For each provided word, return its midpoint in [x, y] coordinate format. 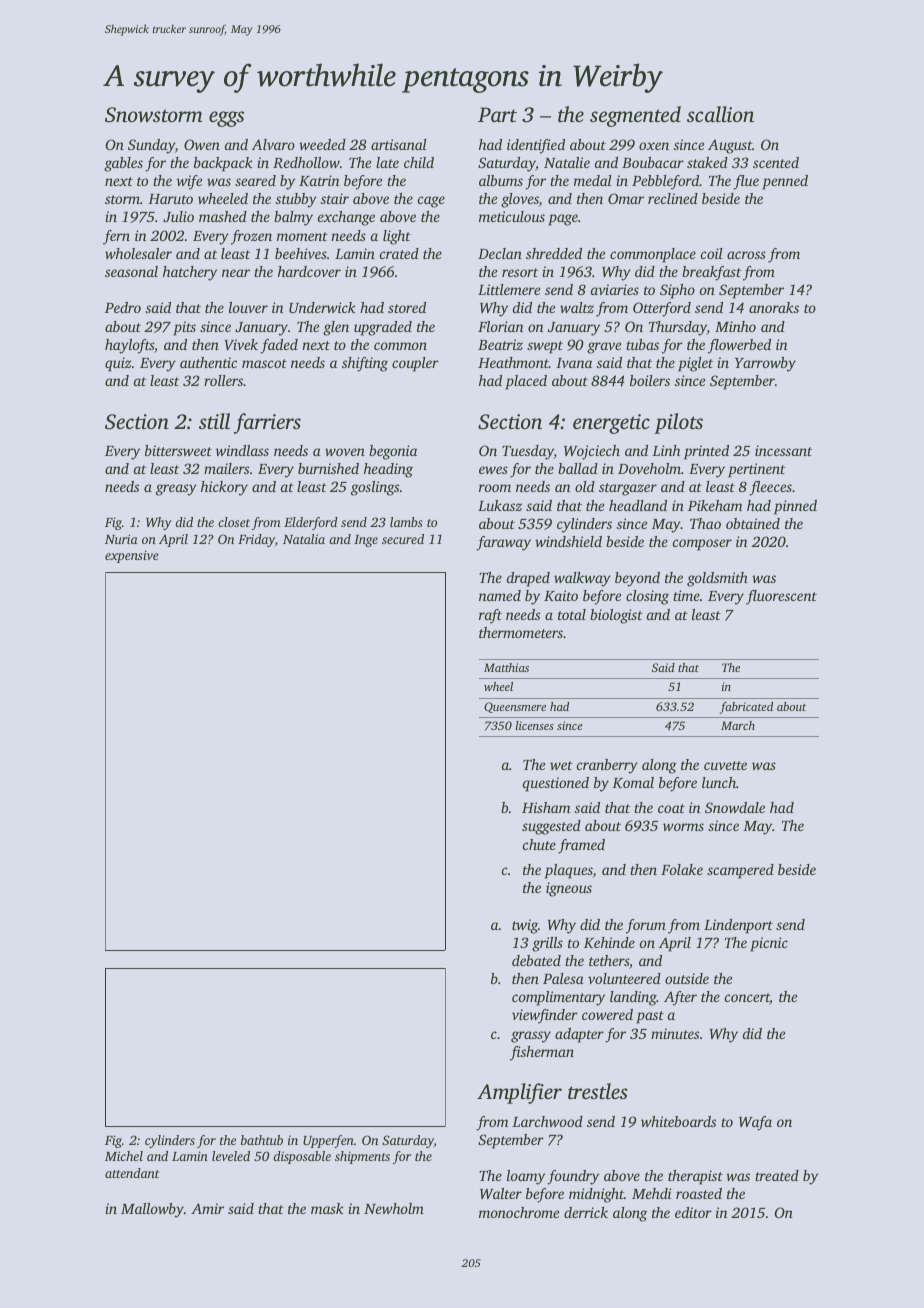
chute [539, 844]
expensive [132, 556]
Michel [124, 1156]
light [397, 237]
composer [702, 545]
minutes [675, 1033]
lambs [406, 522]
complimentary [558, 998]
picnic [769, 944]
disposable [302, 1157]
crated [399, 253]
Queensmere [515, 707]
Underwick [322, 307]
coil [712, 253]
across [746, 255]
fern [116, 237]
